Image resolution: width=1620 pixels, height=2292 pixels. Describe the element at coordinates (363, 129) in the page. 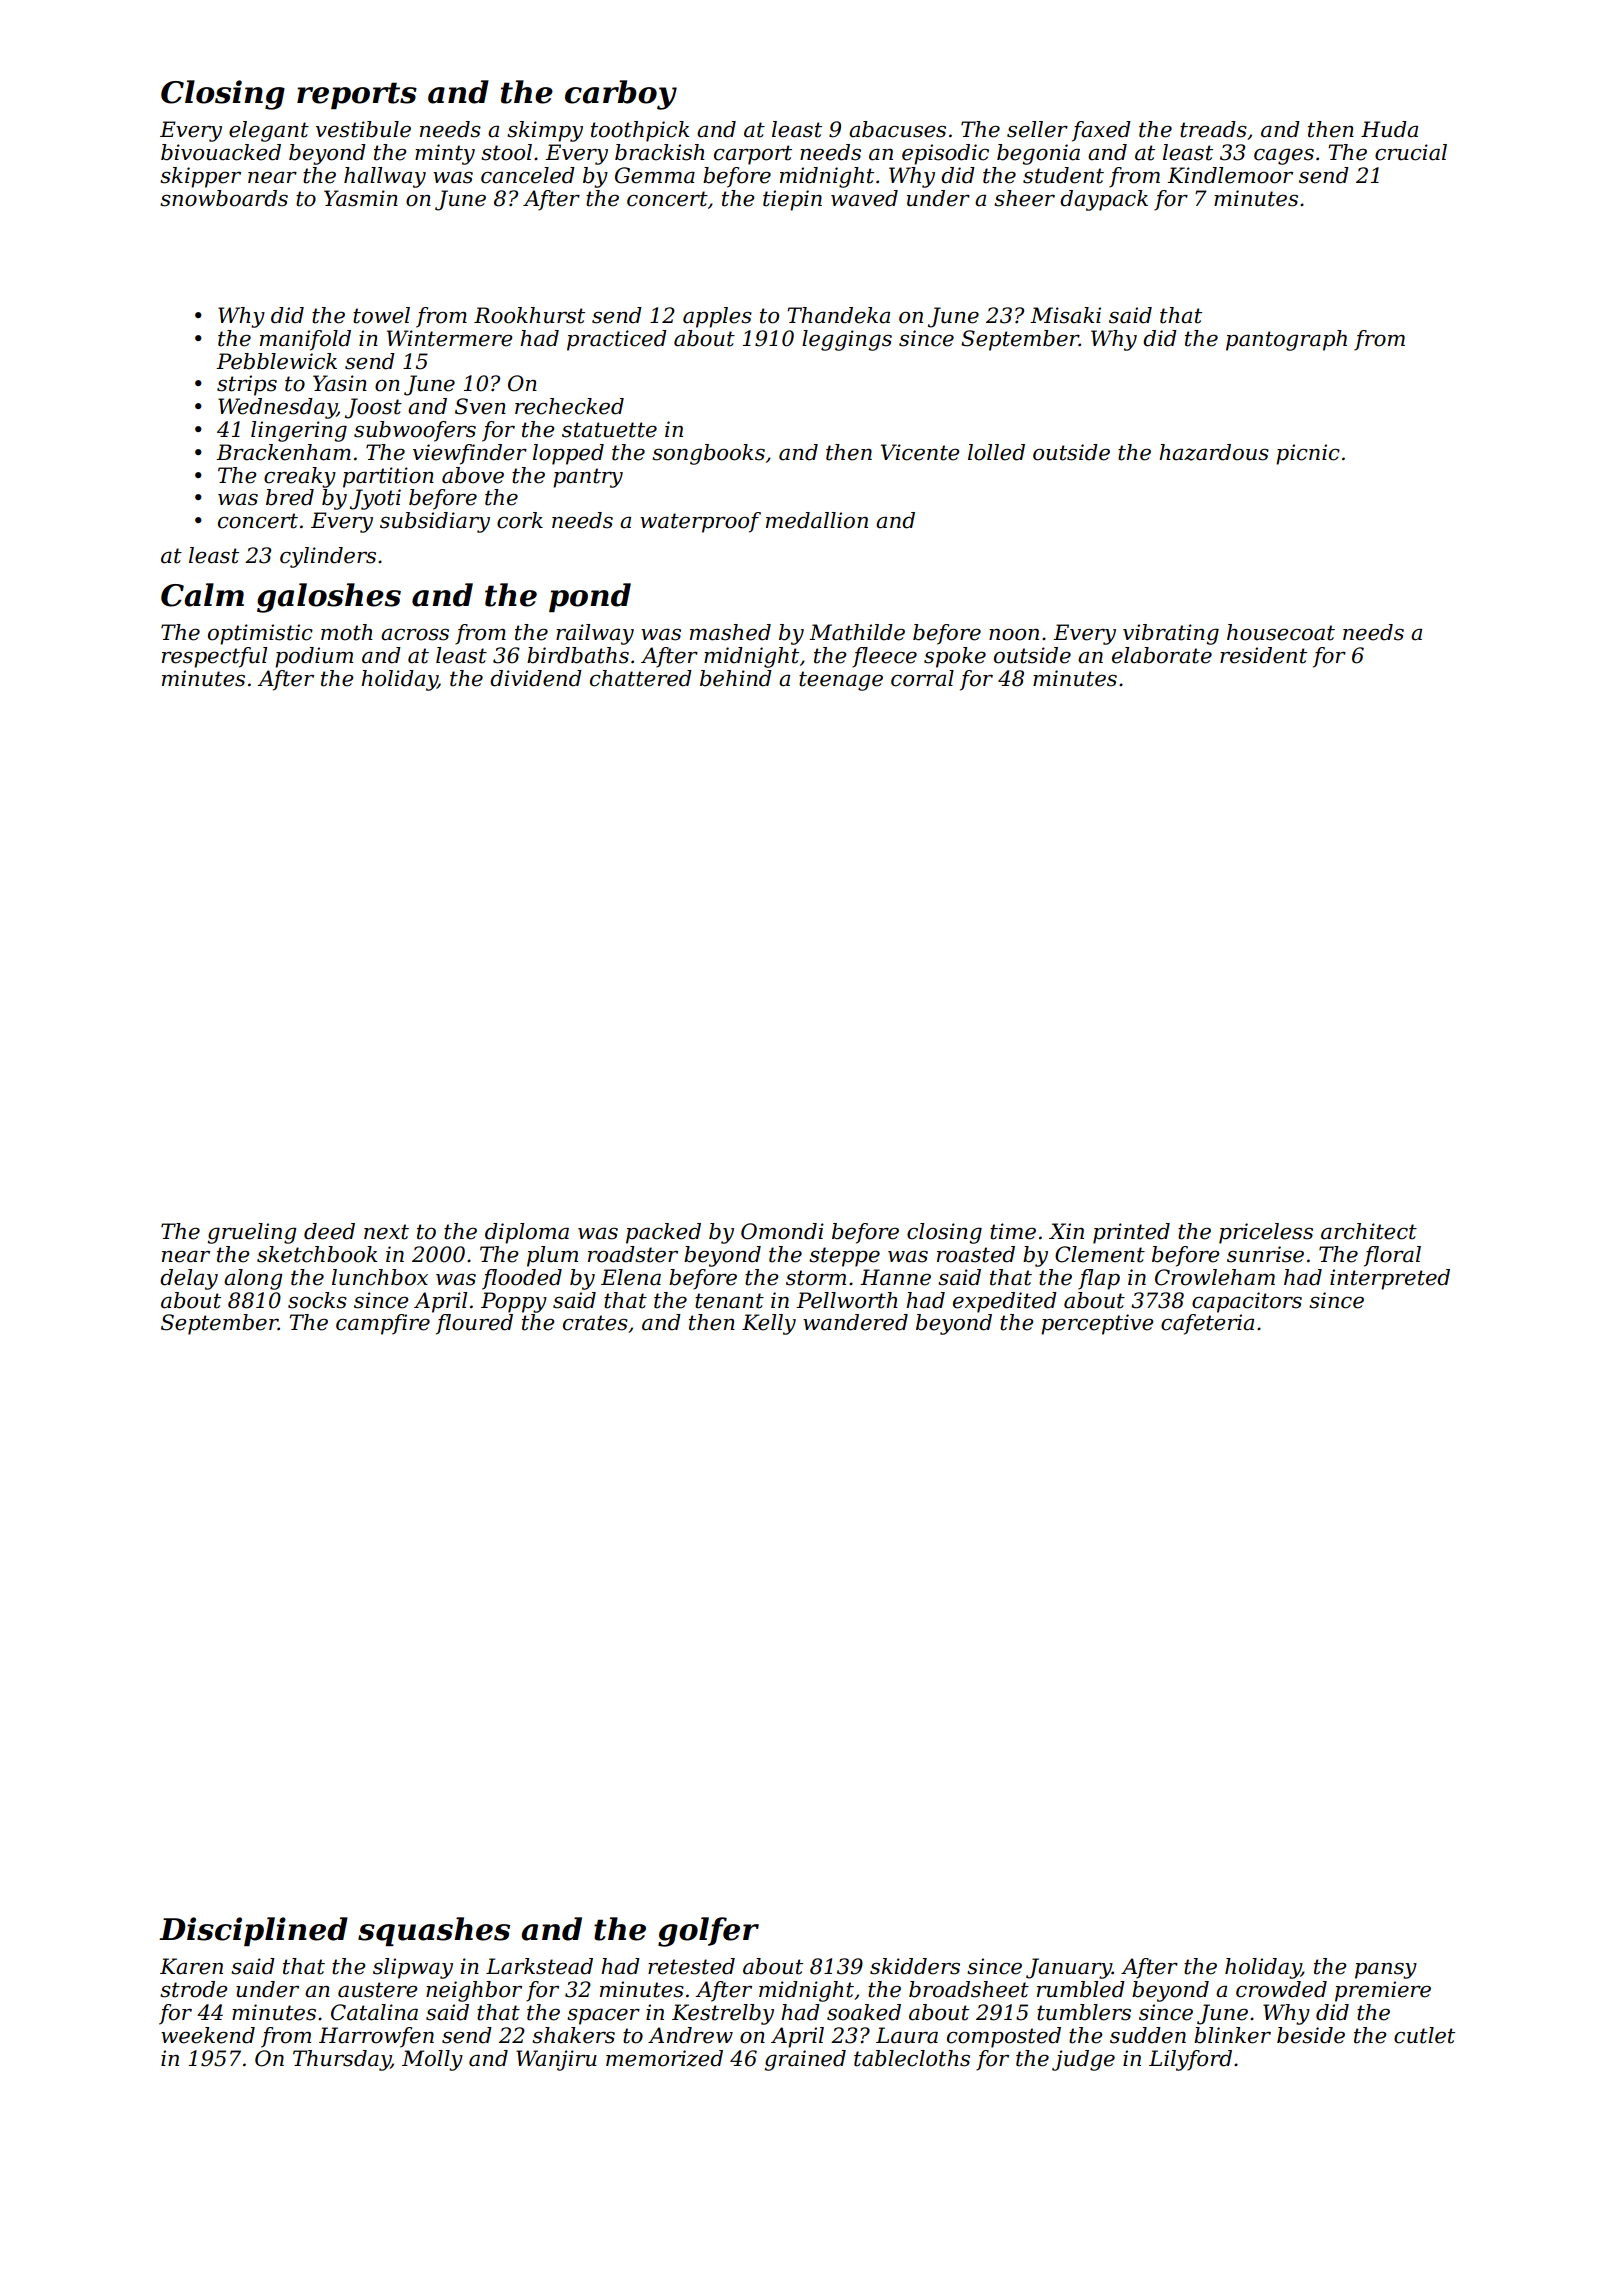

I see `vestibule` at that location.
